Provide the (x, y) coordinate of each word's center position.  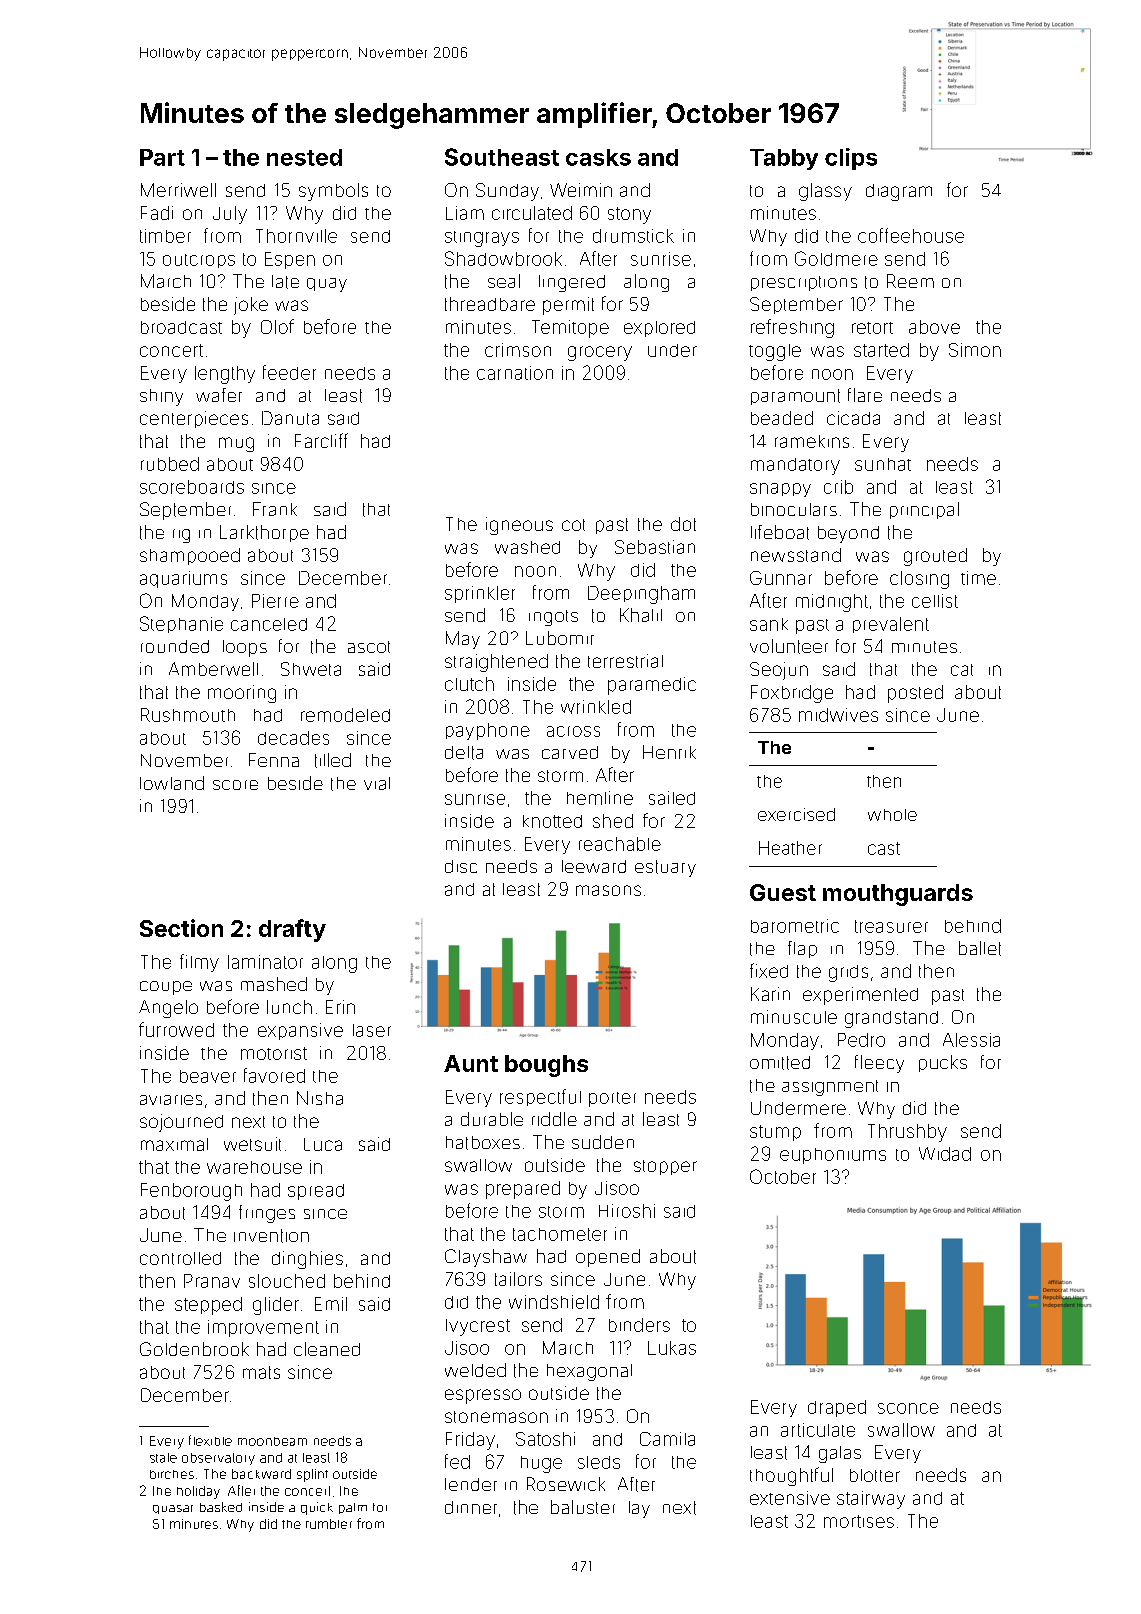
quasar (173, 1509)
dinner (471, 1507)
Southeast (502, 157)
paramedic (652, 686)
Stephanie (181, 624)
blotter (875, 1475)
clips (851, 159)
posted (915, 694)
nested (304, 157)
